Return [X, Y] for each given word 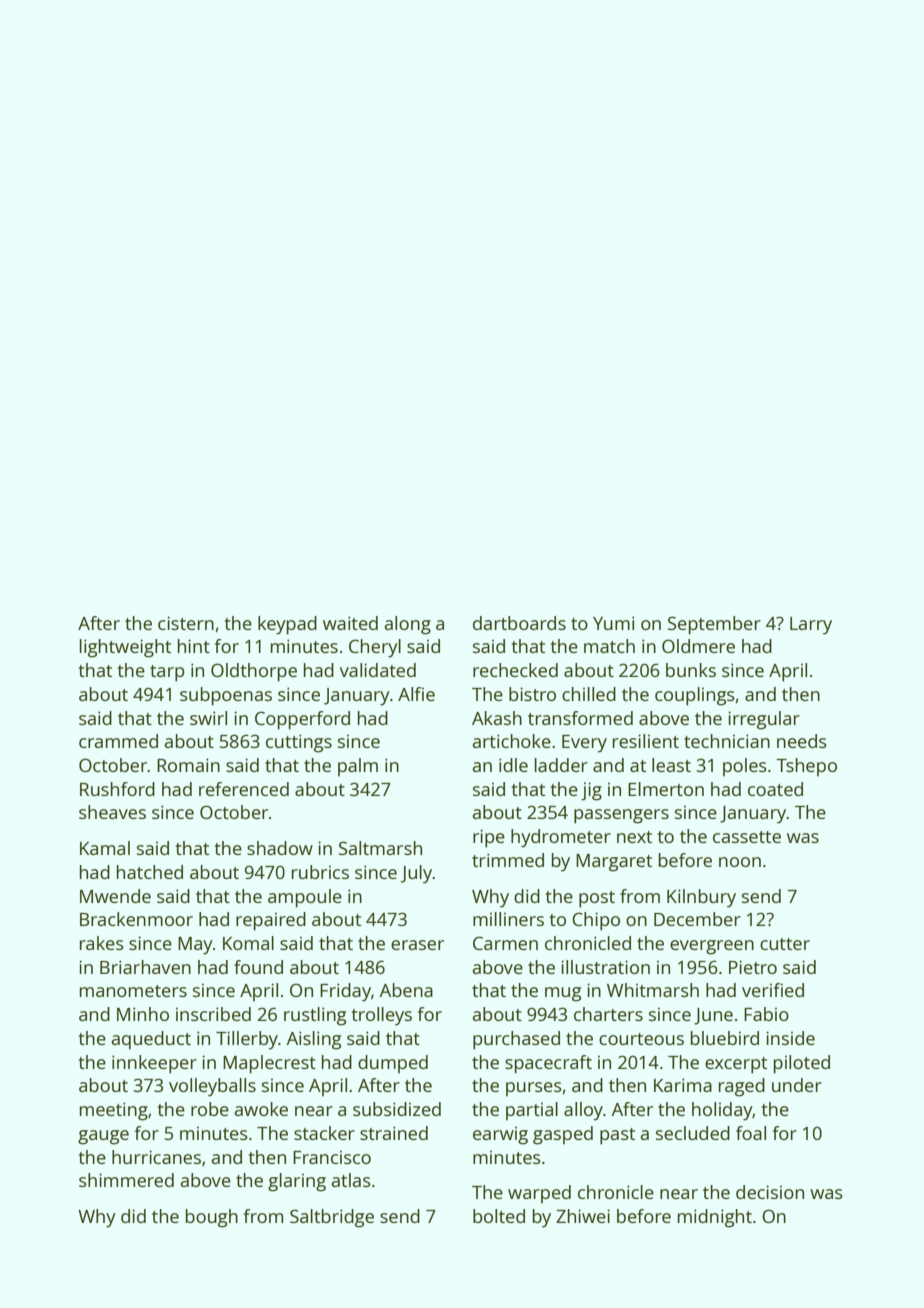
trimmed [508, 860]
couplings [695, 696]
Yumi [614, 623]
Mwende [115, 896]
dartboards [519, 623]
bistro [532, 694]
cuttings [299, 743]
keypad [287, 625]
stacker [324, 1133]
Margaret [614, 863]
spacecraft [548, 1064]
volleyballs [212, 1087]
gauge [103, 1137]
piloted [802, 1064]
